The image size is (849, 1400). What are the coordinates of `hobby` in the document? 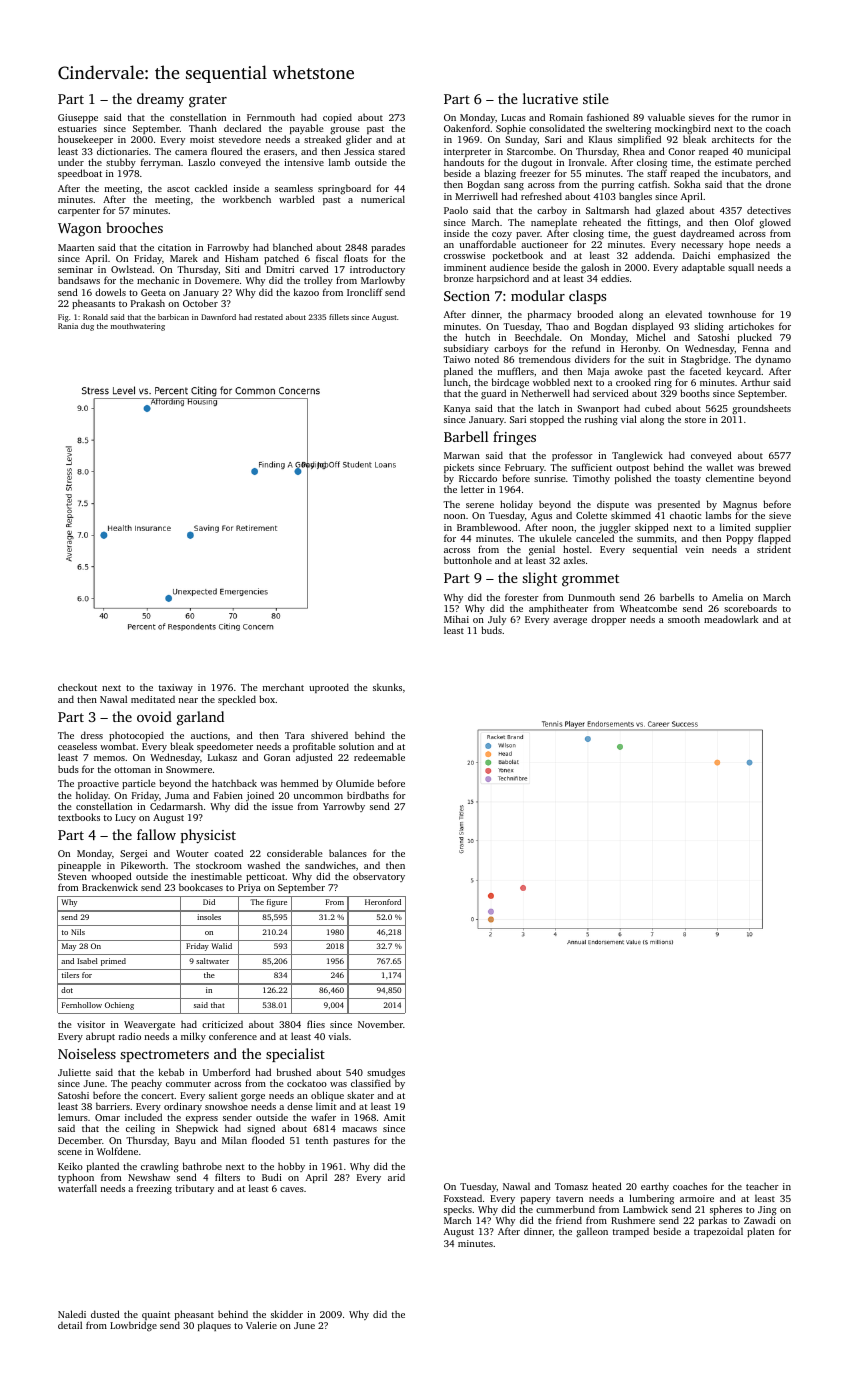 It's located at (291, 1167).
